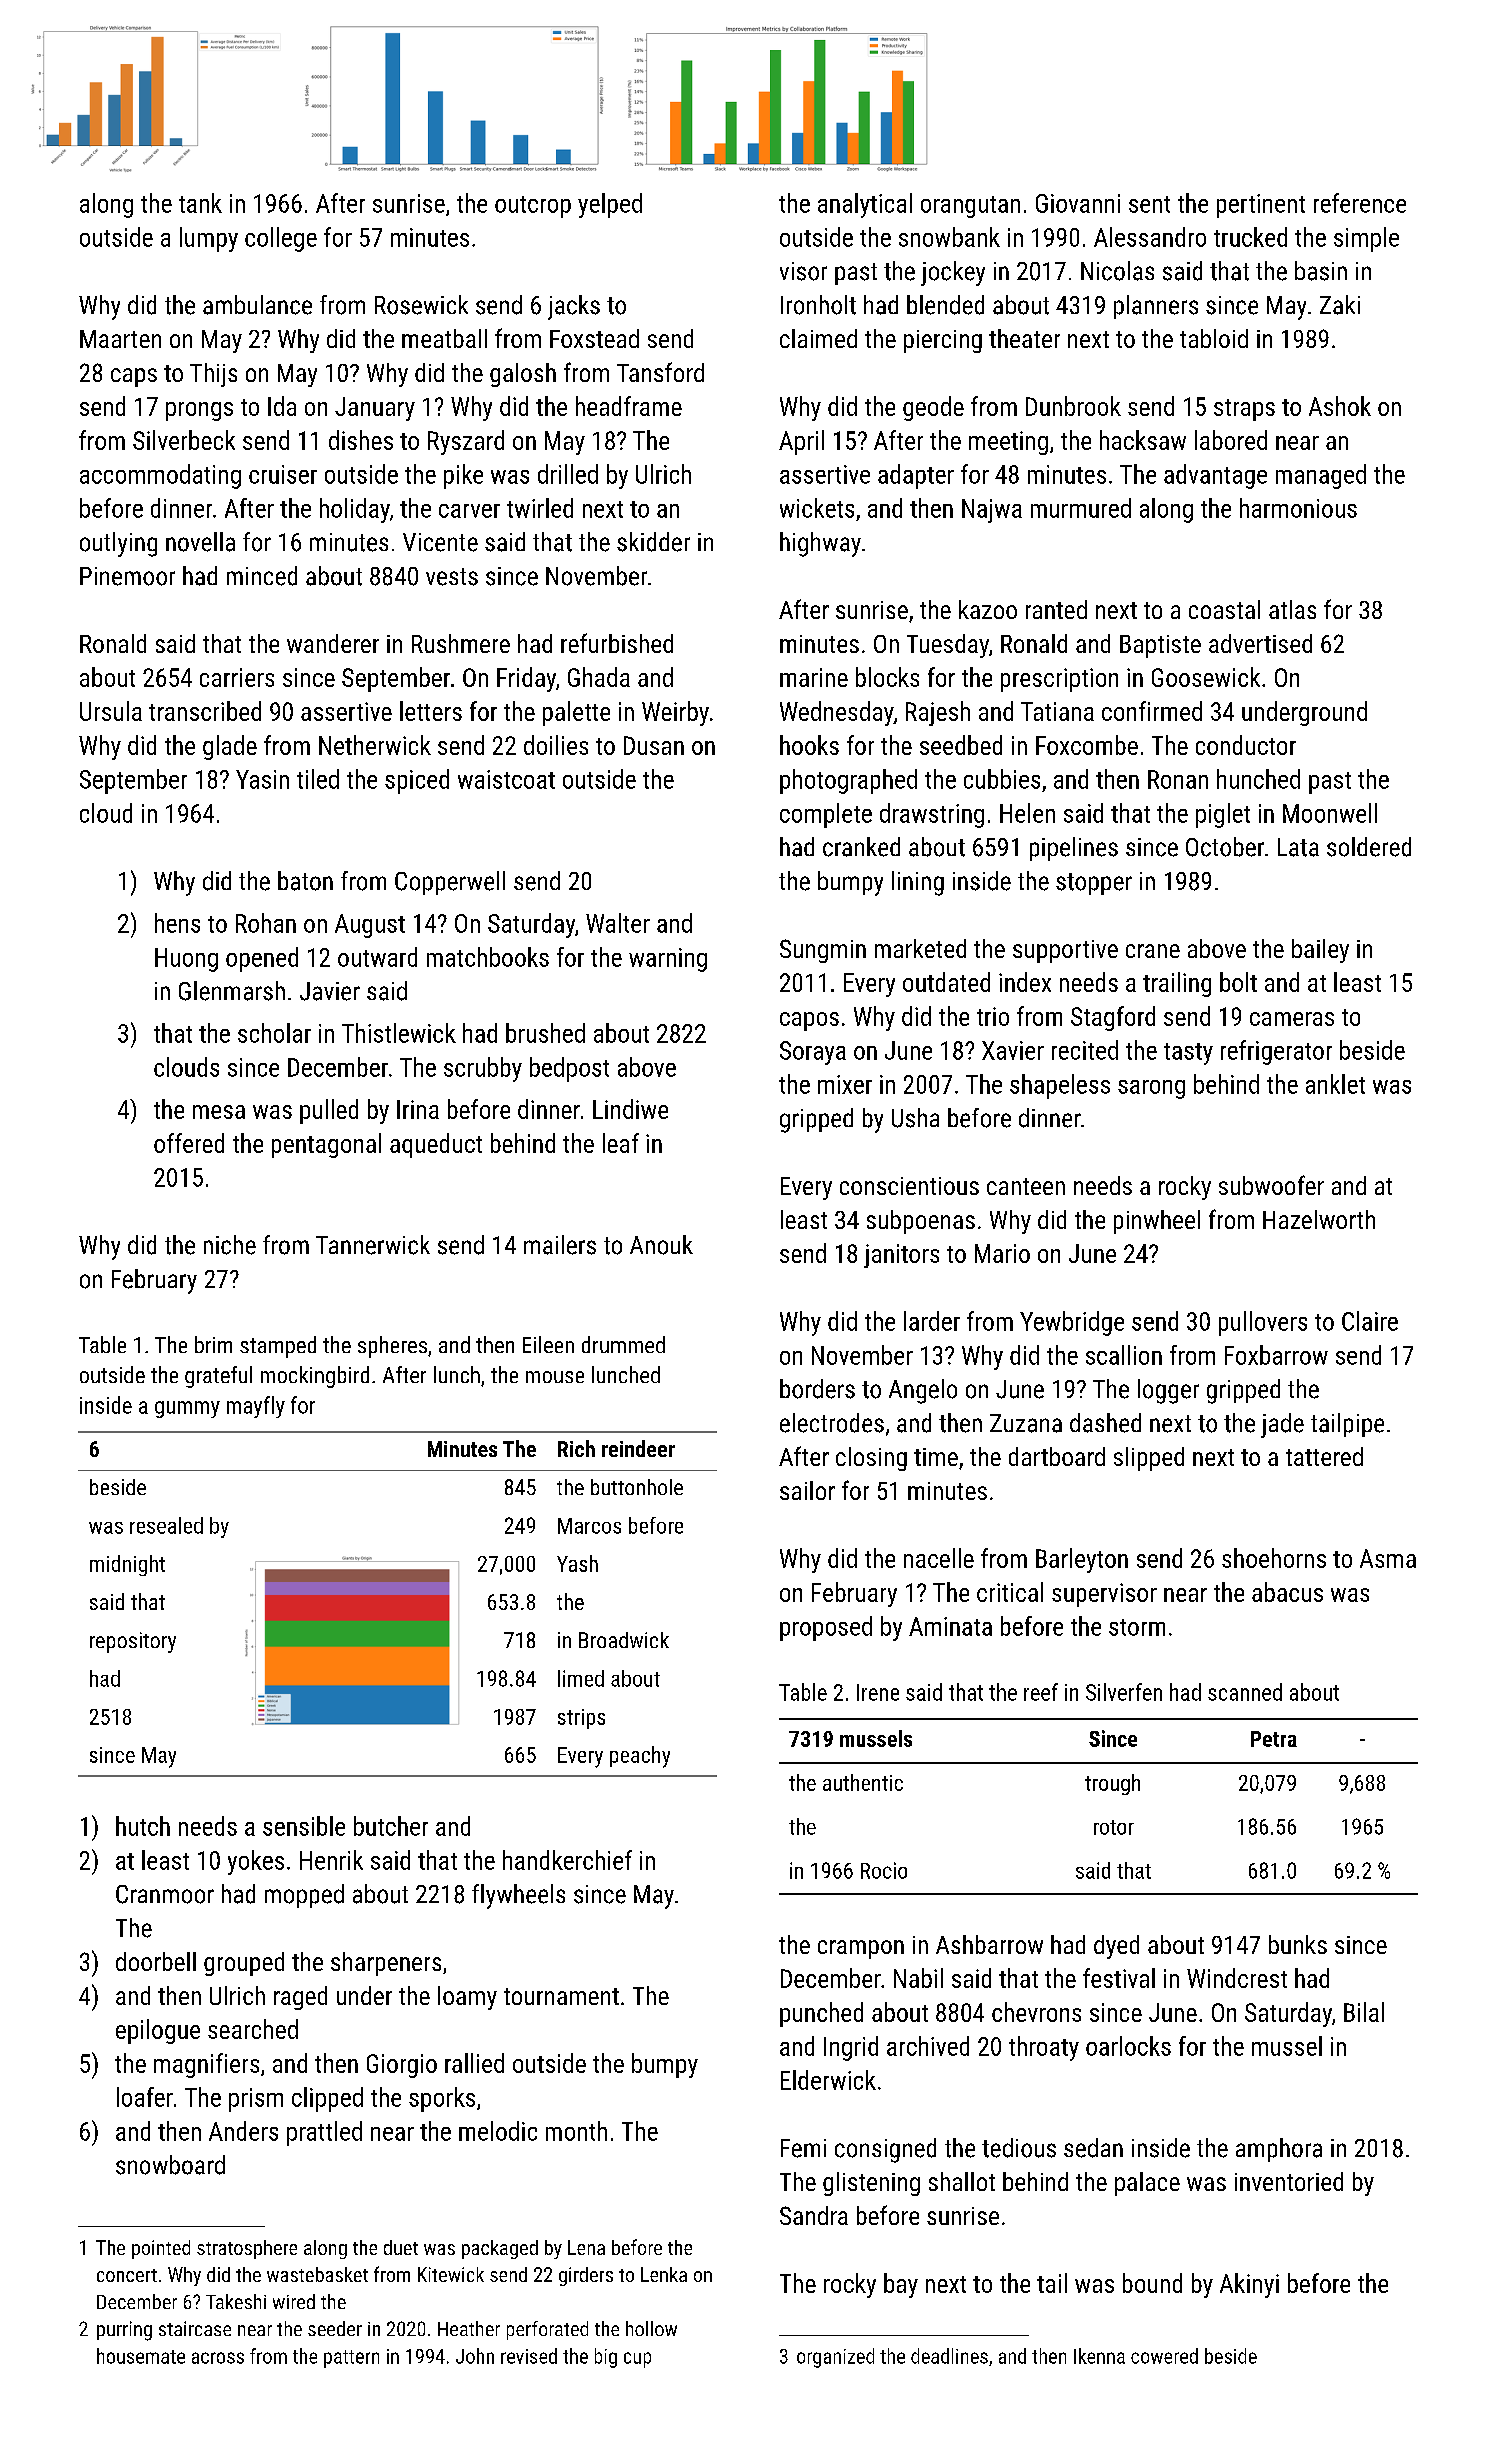 This image has height=2464, width=1496. Describe the element at coordinates (127, 576) in the image. I see `Pinemoor` at that location.
